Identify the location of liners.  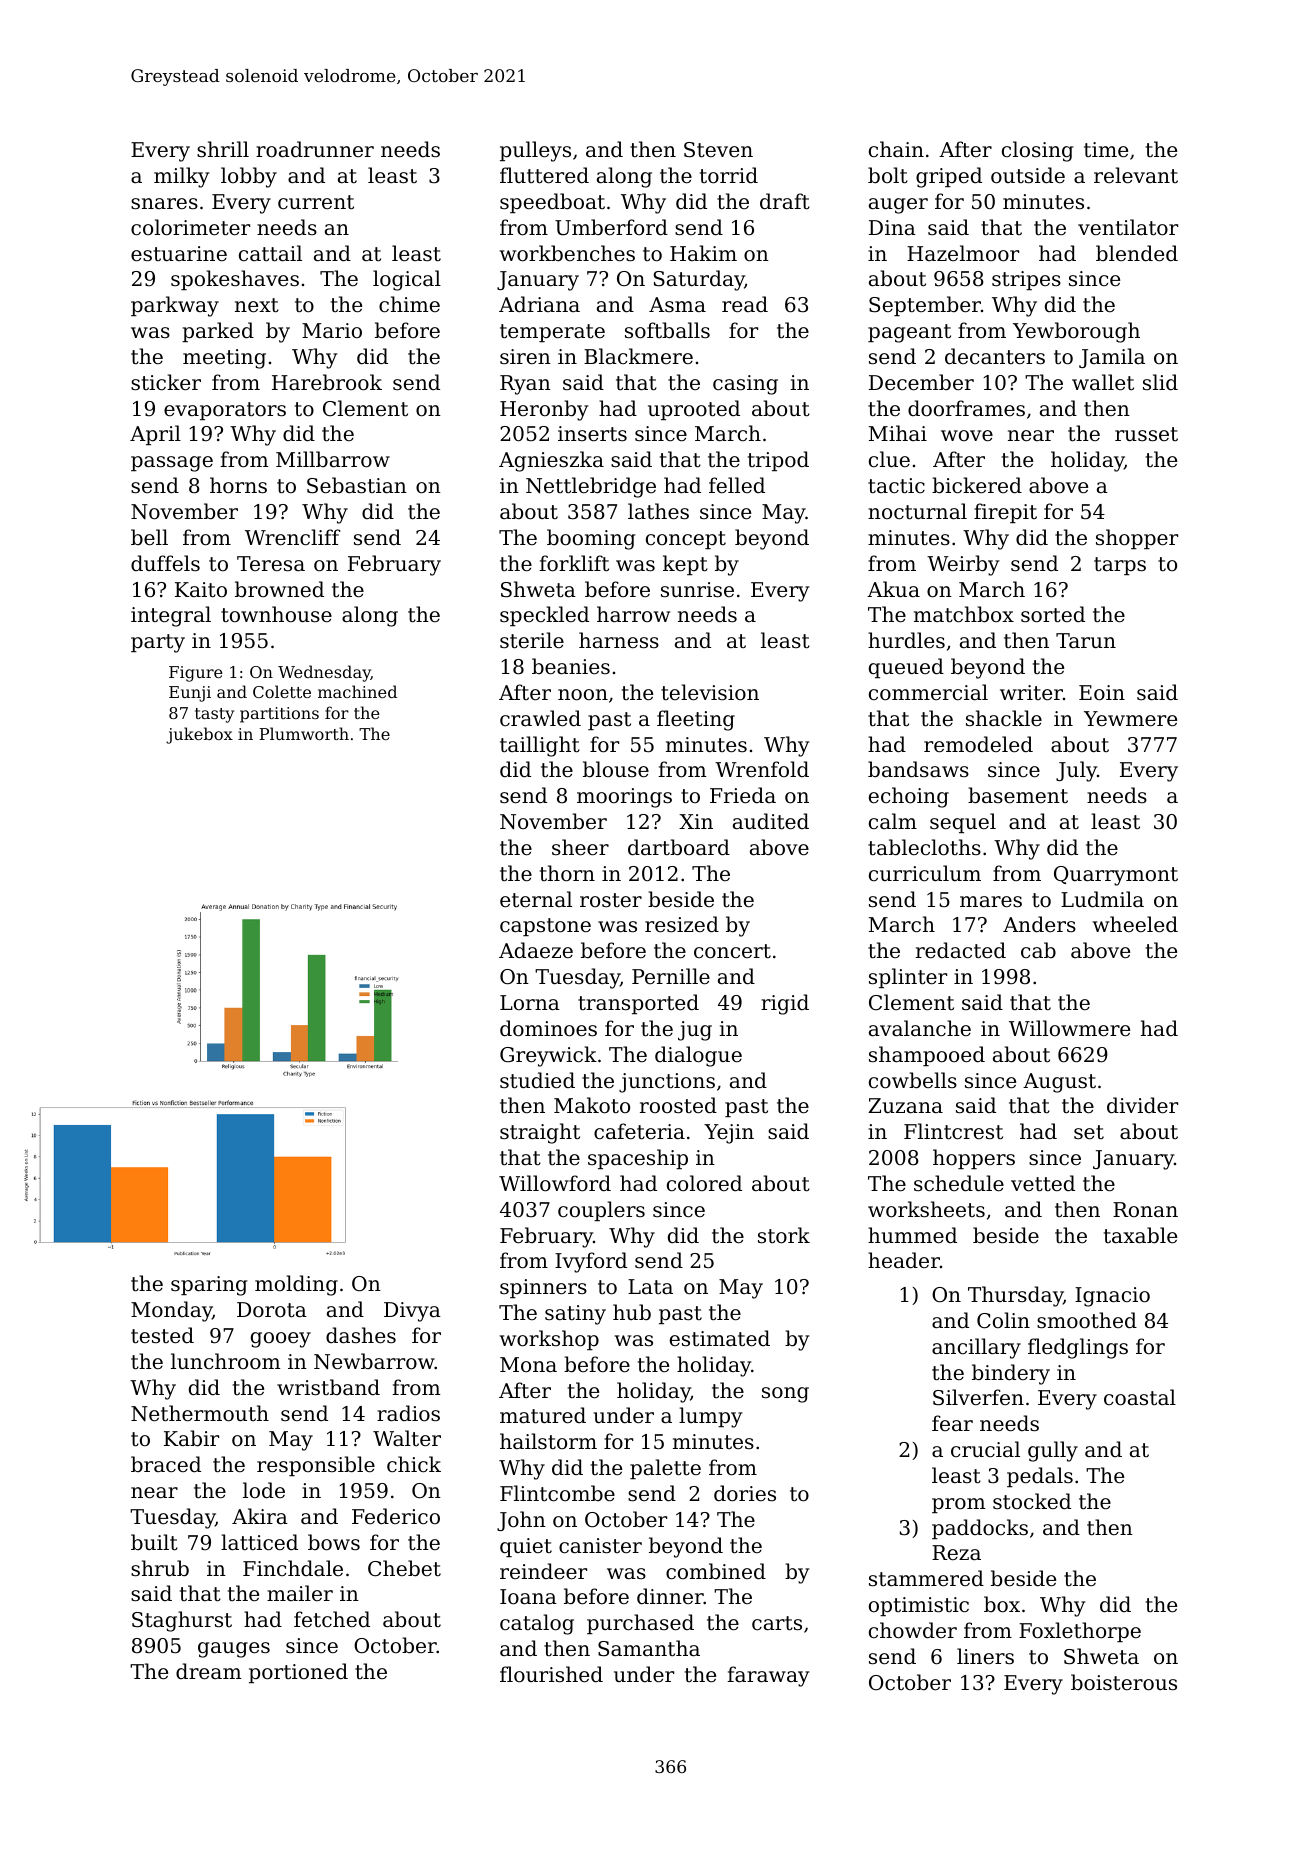
(985, 1656).
